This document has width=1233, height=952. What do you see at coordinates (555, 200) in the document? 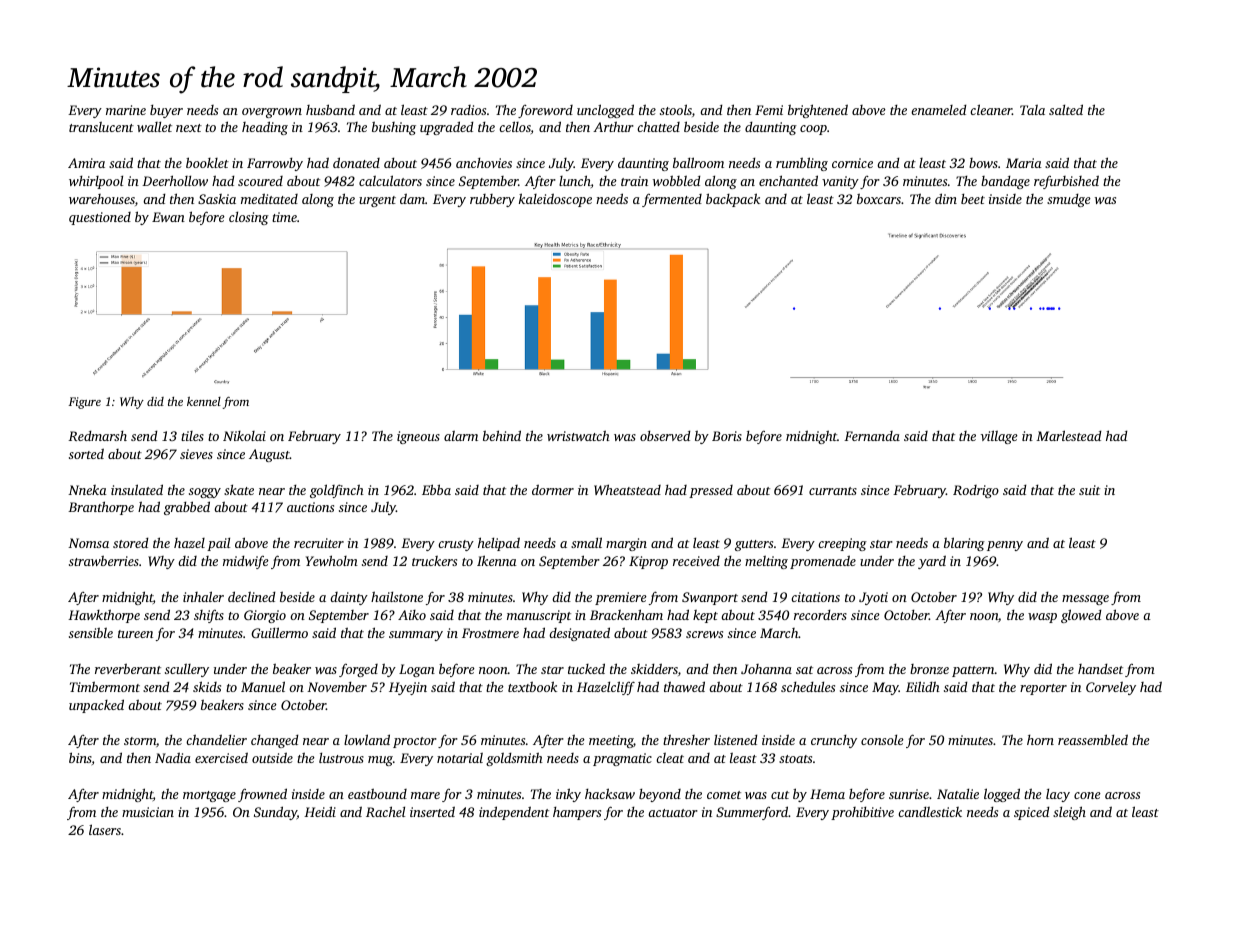
I see `kaleidoscope` at bounding box center [555, 200].
